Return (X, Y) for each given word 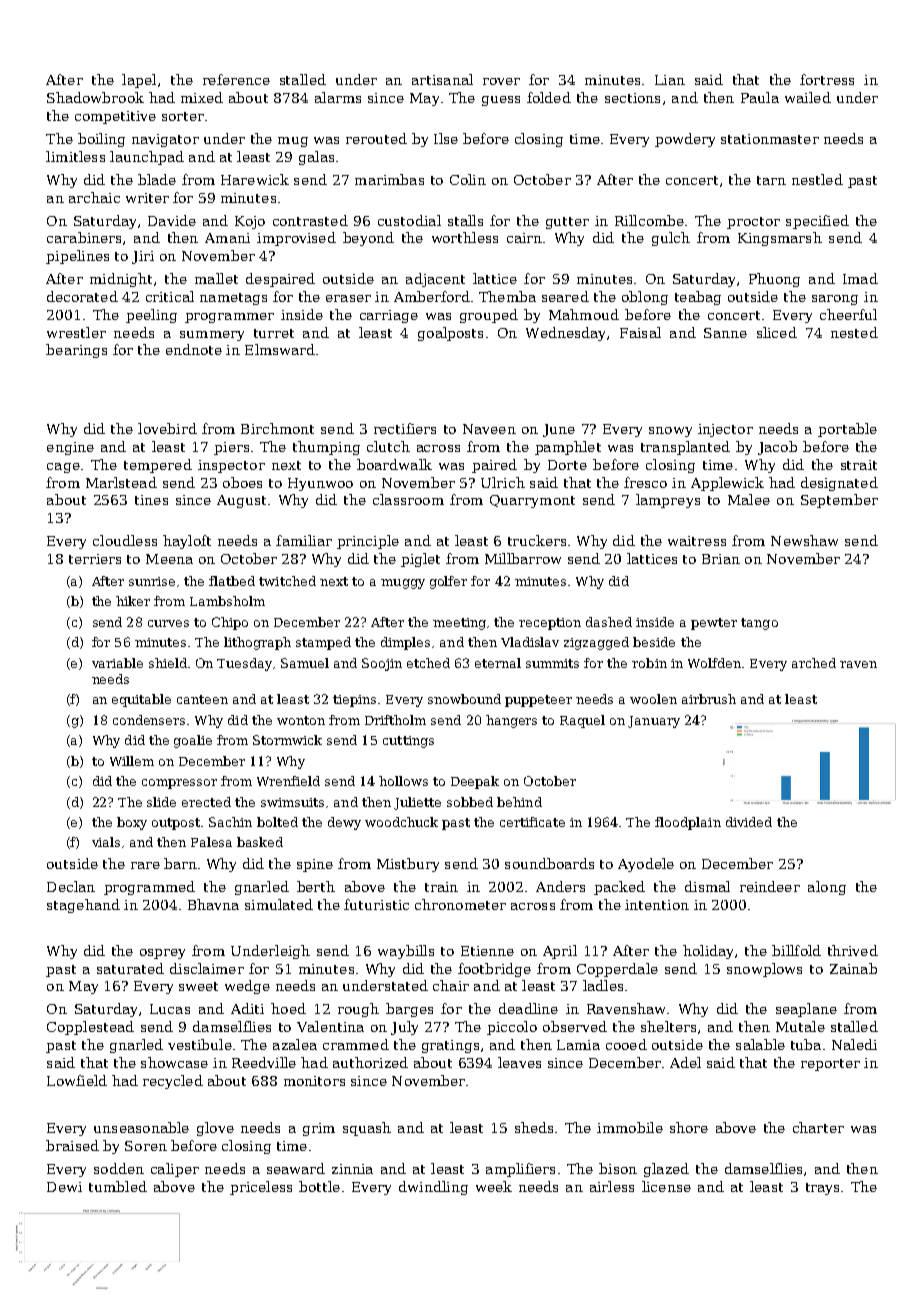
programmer (229, 318)
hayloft (187, 542)
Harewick (255, 179)
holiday (708, 952)
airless (612, 1186)
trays (822, 1189)
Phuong (774, 280)
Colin (468, 179)
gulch (671, 239)
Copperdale (617, 970)
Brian (721, 559)
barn (180, 863)
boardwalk (394, 464)
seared (565, 296)
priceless (261, 1188)
